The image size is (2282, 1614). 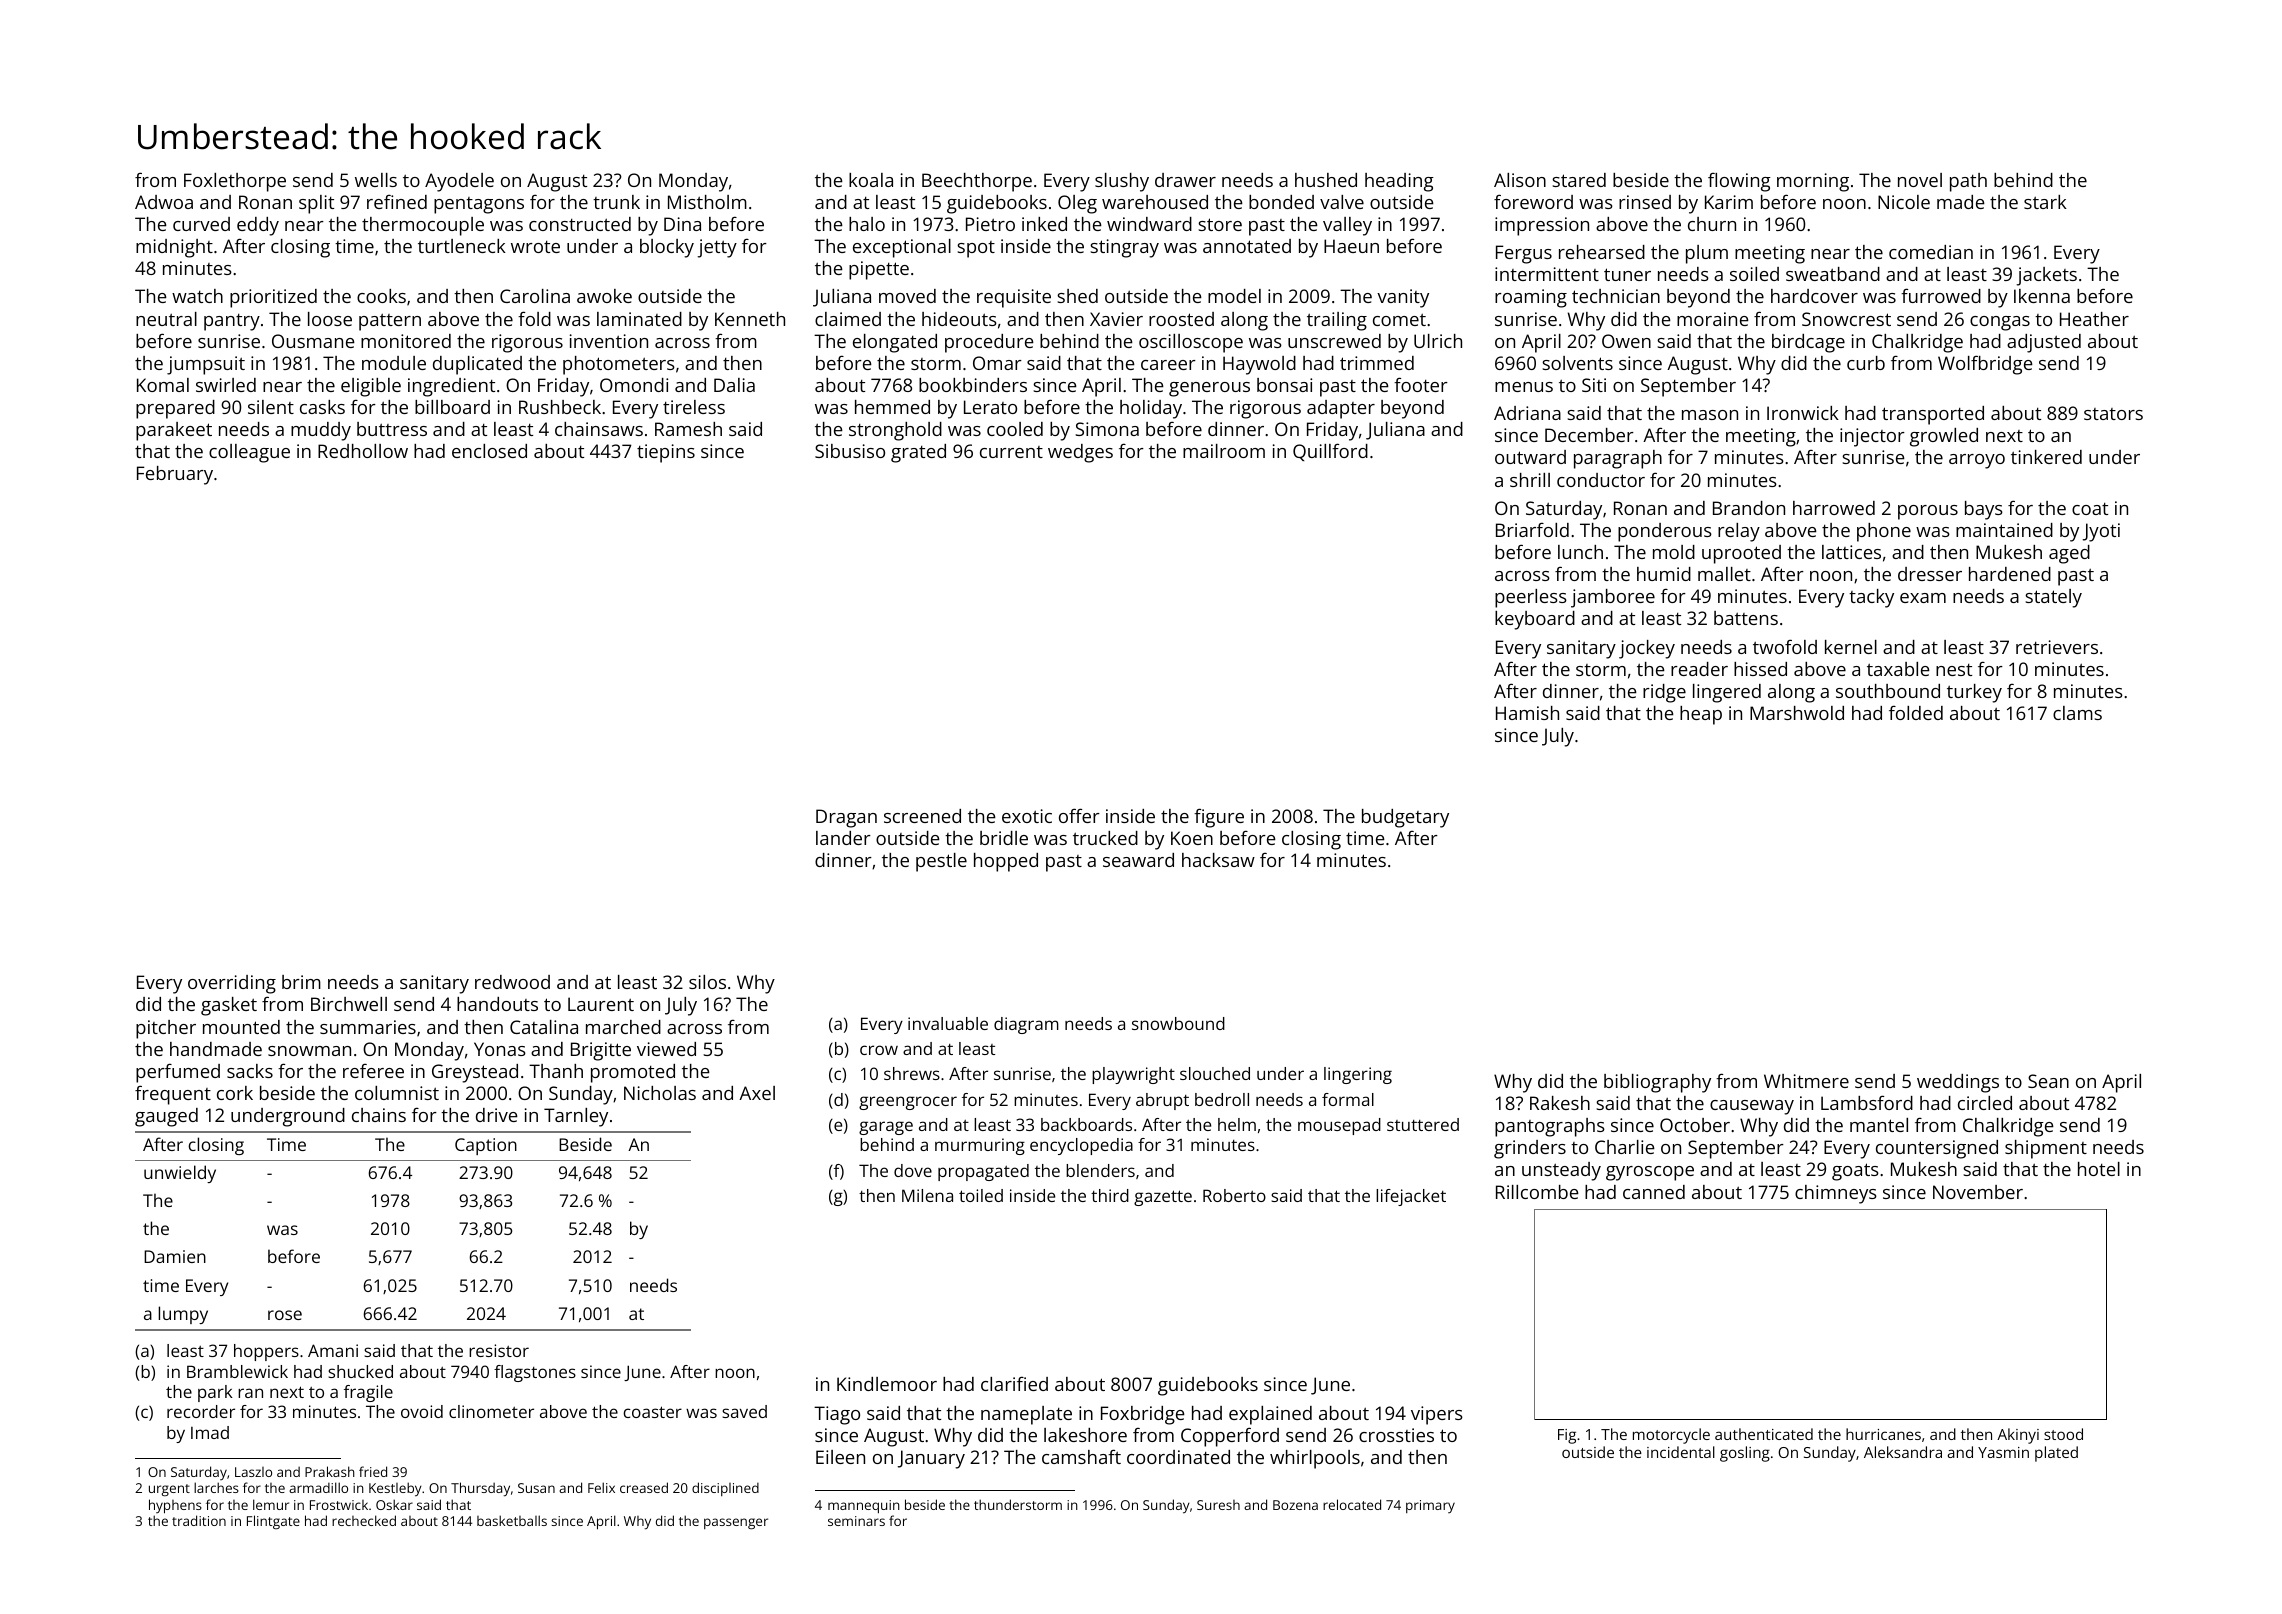 What do you see at coordinates (199, 1520) in the screenshot?
I see `tradition` at bounding box center [199, 1520].
